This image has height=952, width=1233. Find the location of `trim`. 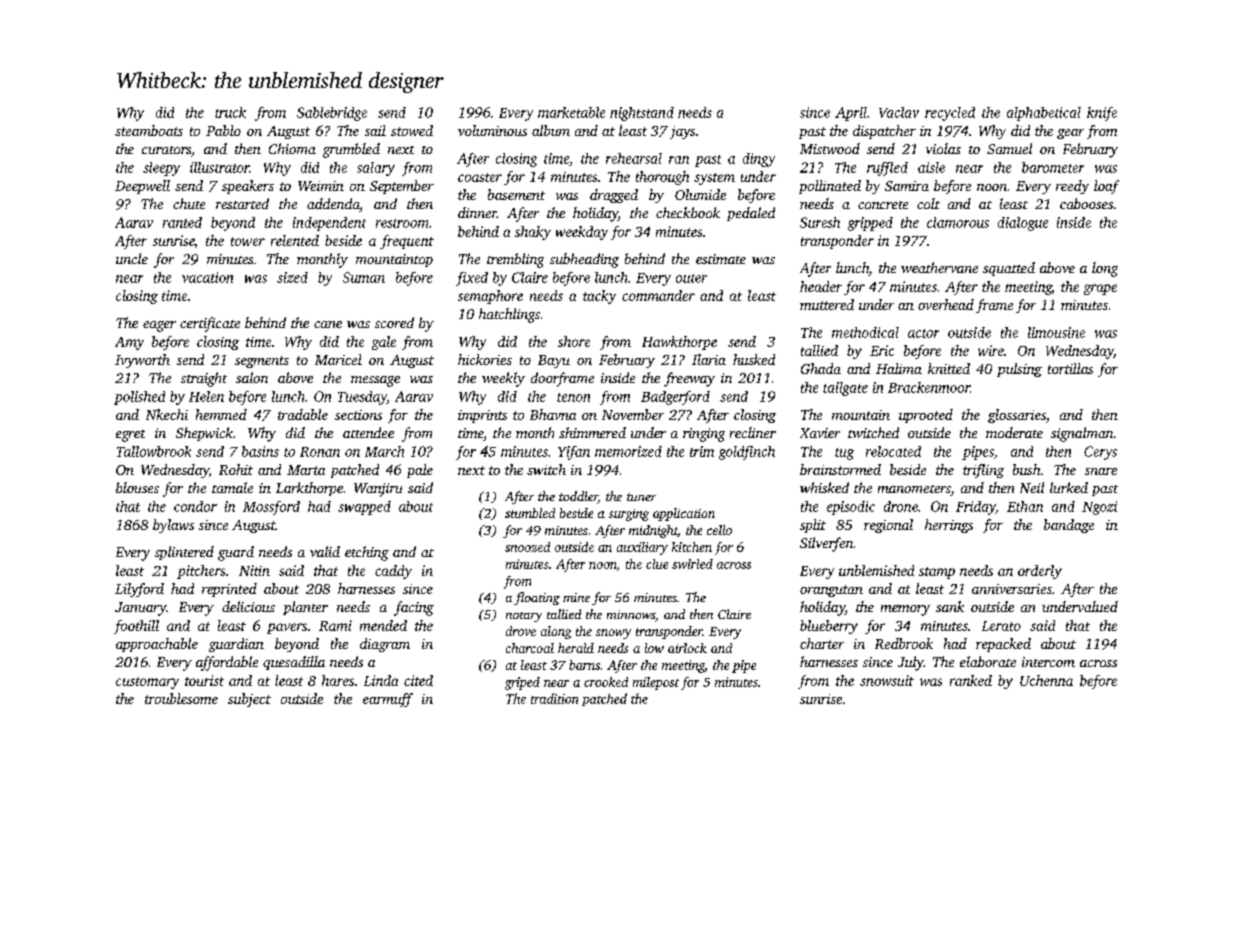

trim is located at coordinates (702, 451).
